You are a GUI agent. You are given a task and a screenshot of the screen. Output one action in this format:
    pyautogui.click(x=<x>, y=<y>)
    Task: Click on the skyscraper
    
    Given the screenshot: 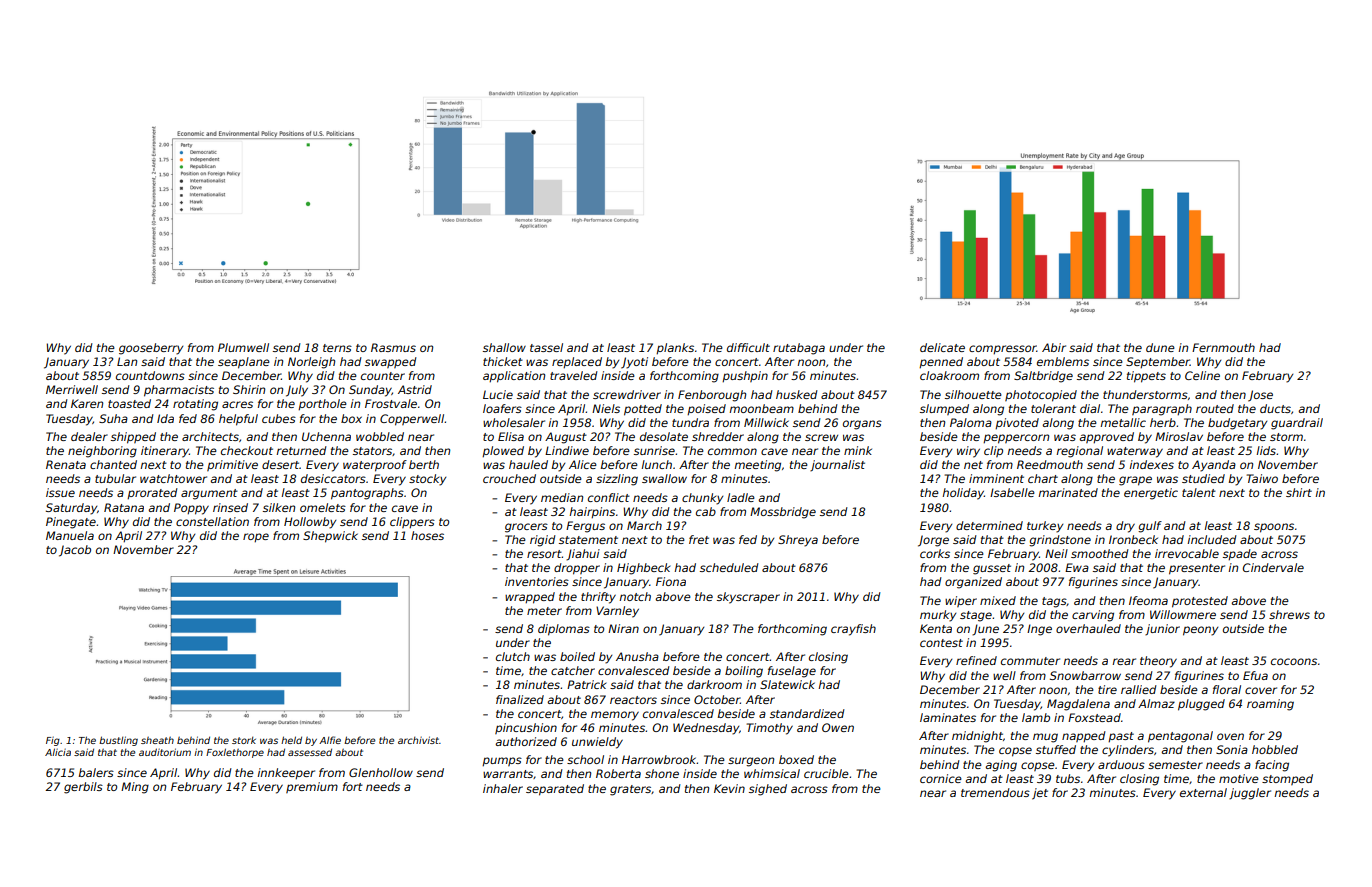 What is the action you would take?
    pyautogui.click(x=748, y=598)
